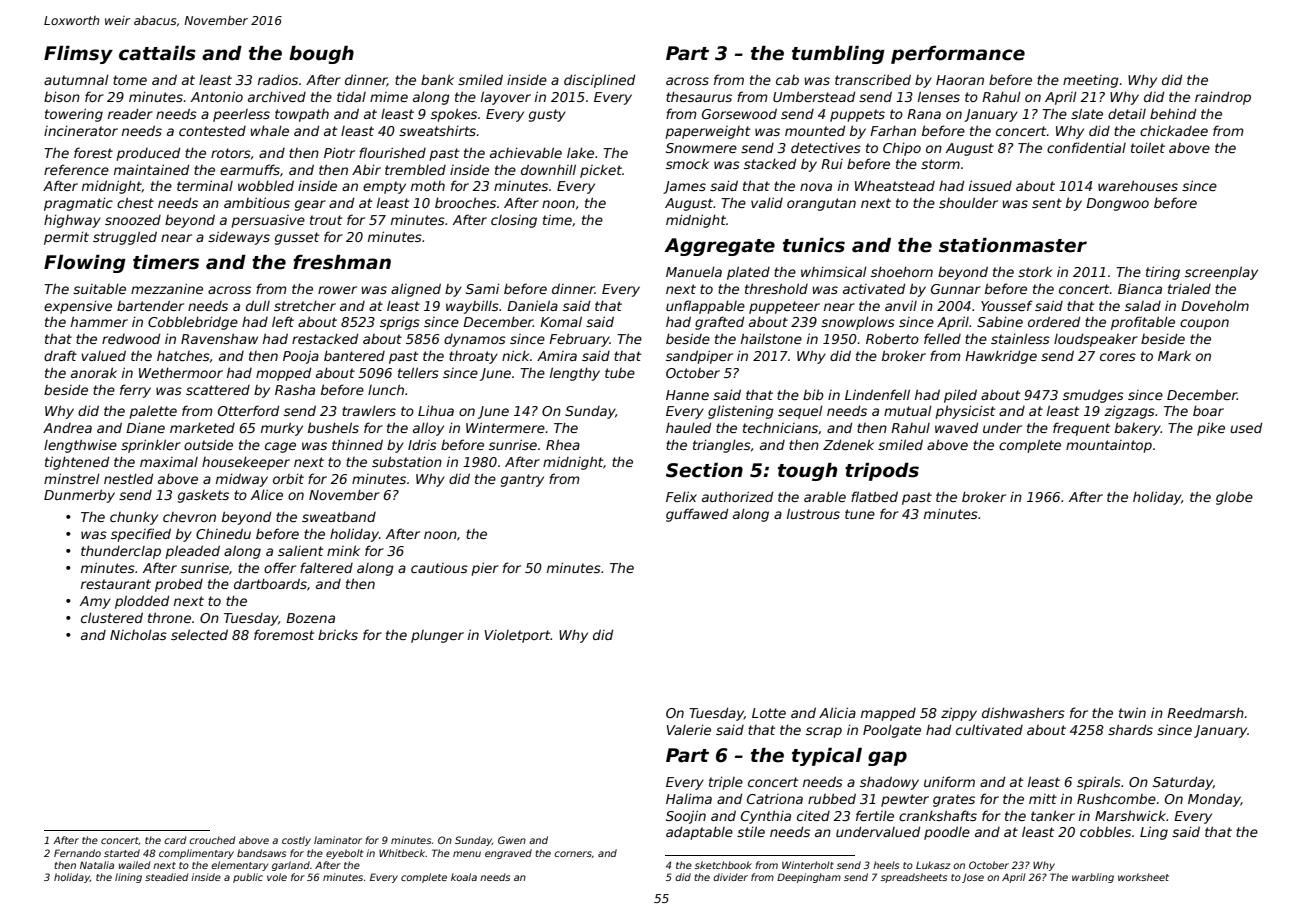 Image resolution: width=1308 pixels, height=924 pixels. I want to click on Flowing, so click(85, 264).
